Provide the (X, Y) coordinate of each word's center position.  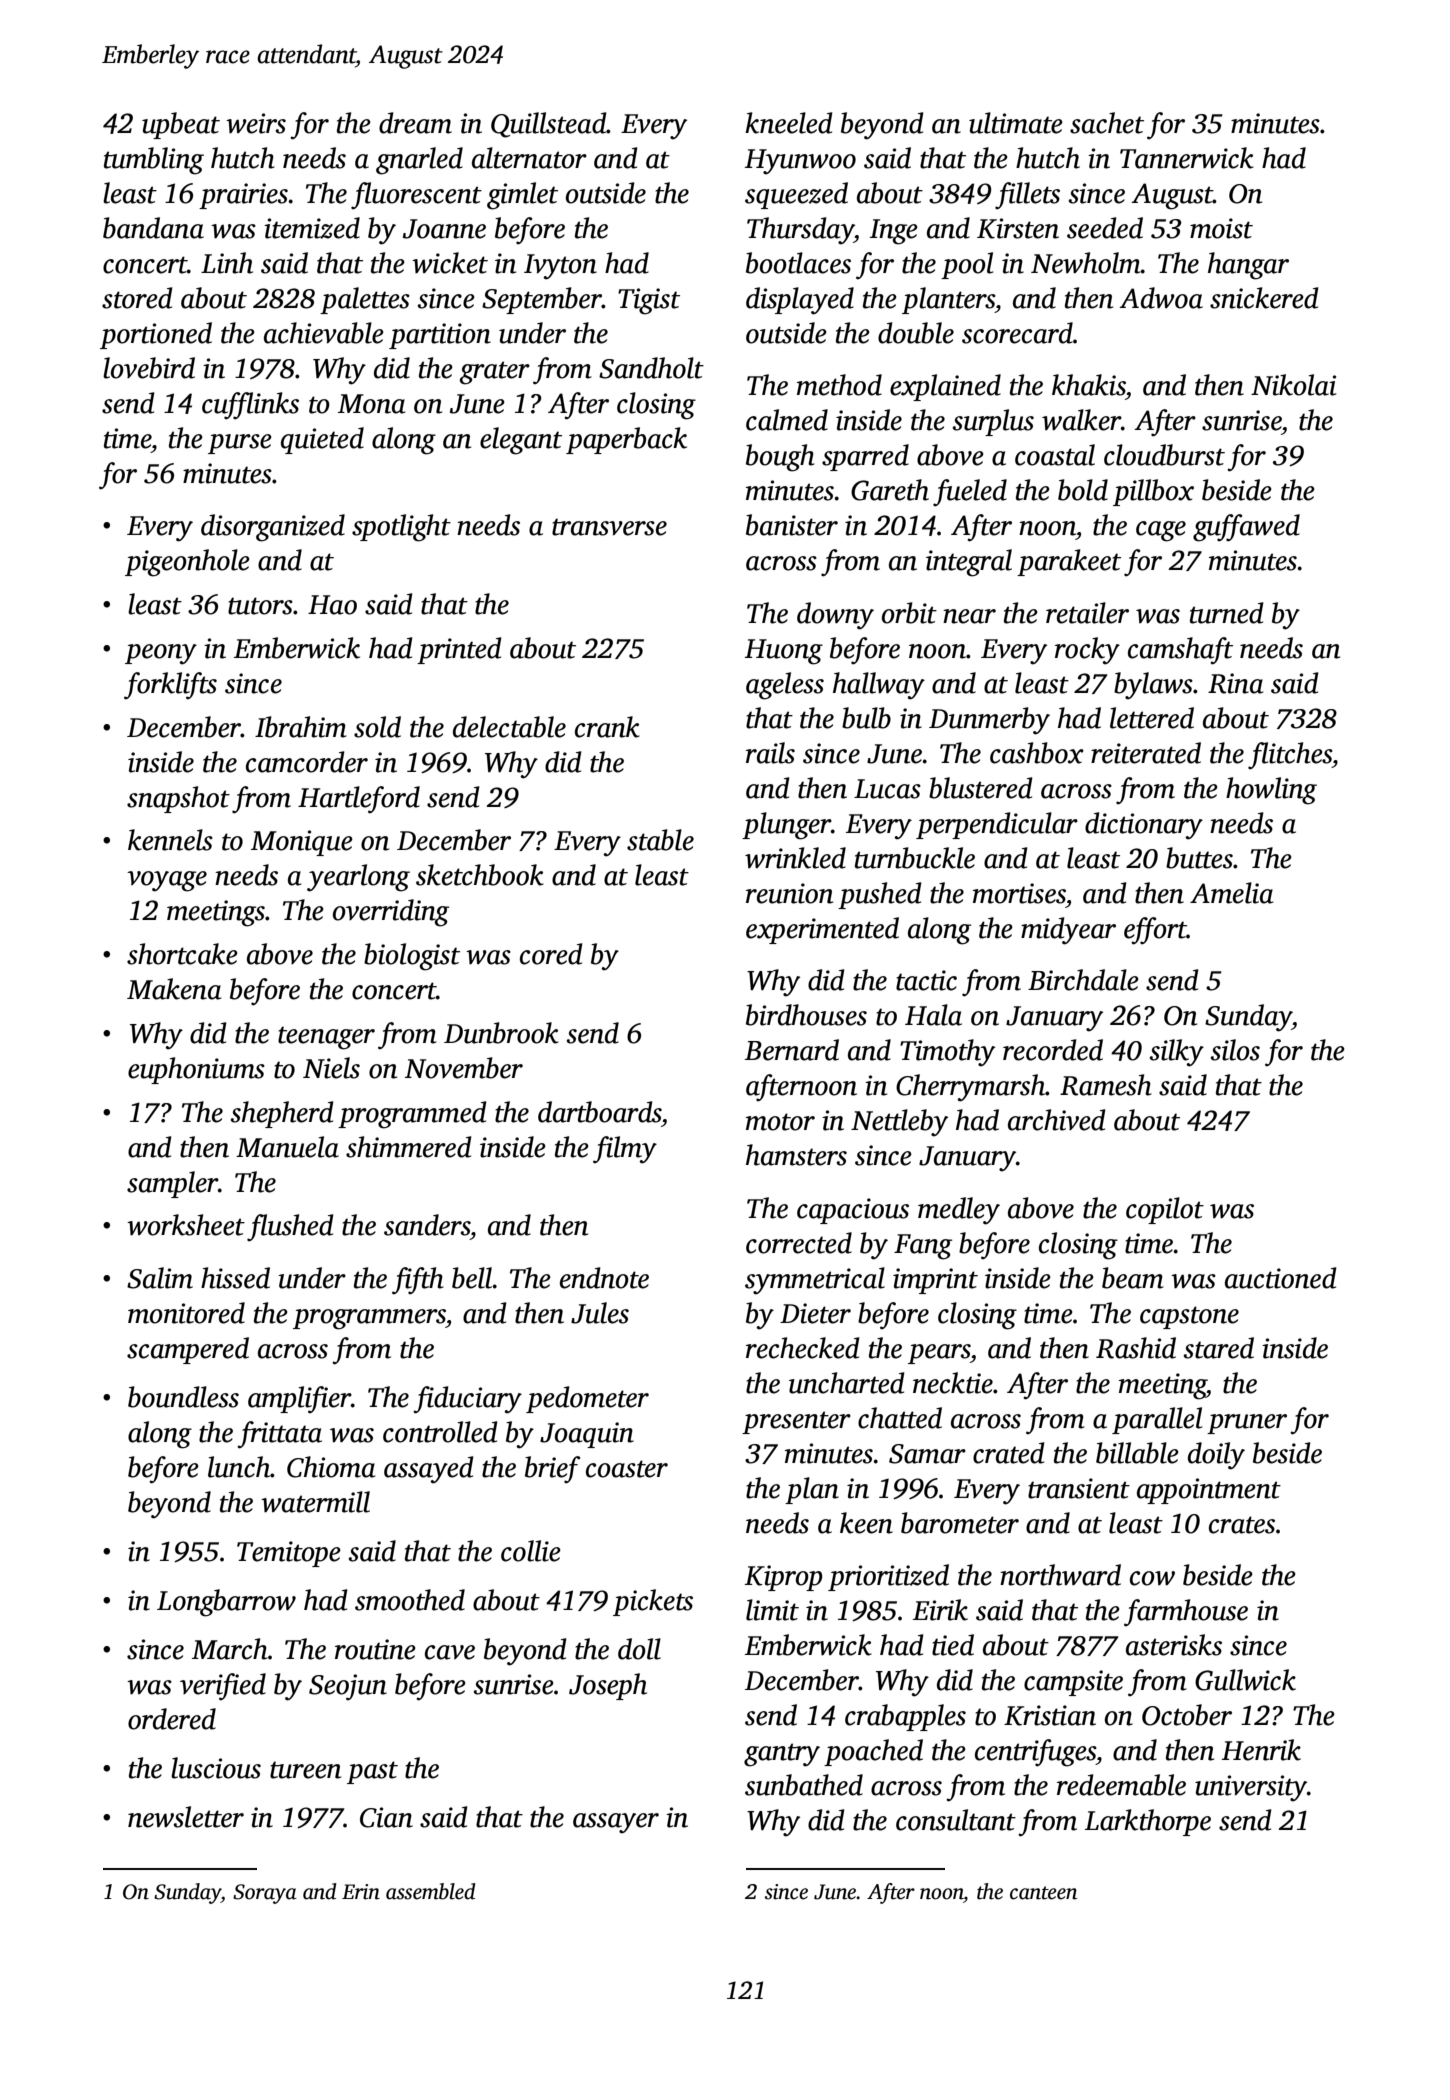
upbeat (181, 125)
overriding (391, 913)
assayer (616, 1823)
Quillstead (549, 125)
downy (835, 616)
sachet (1107, 123)
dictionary (1144, 826)
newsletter (186, 1817)
